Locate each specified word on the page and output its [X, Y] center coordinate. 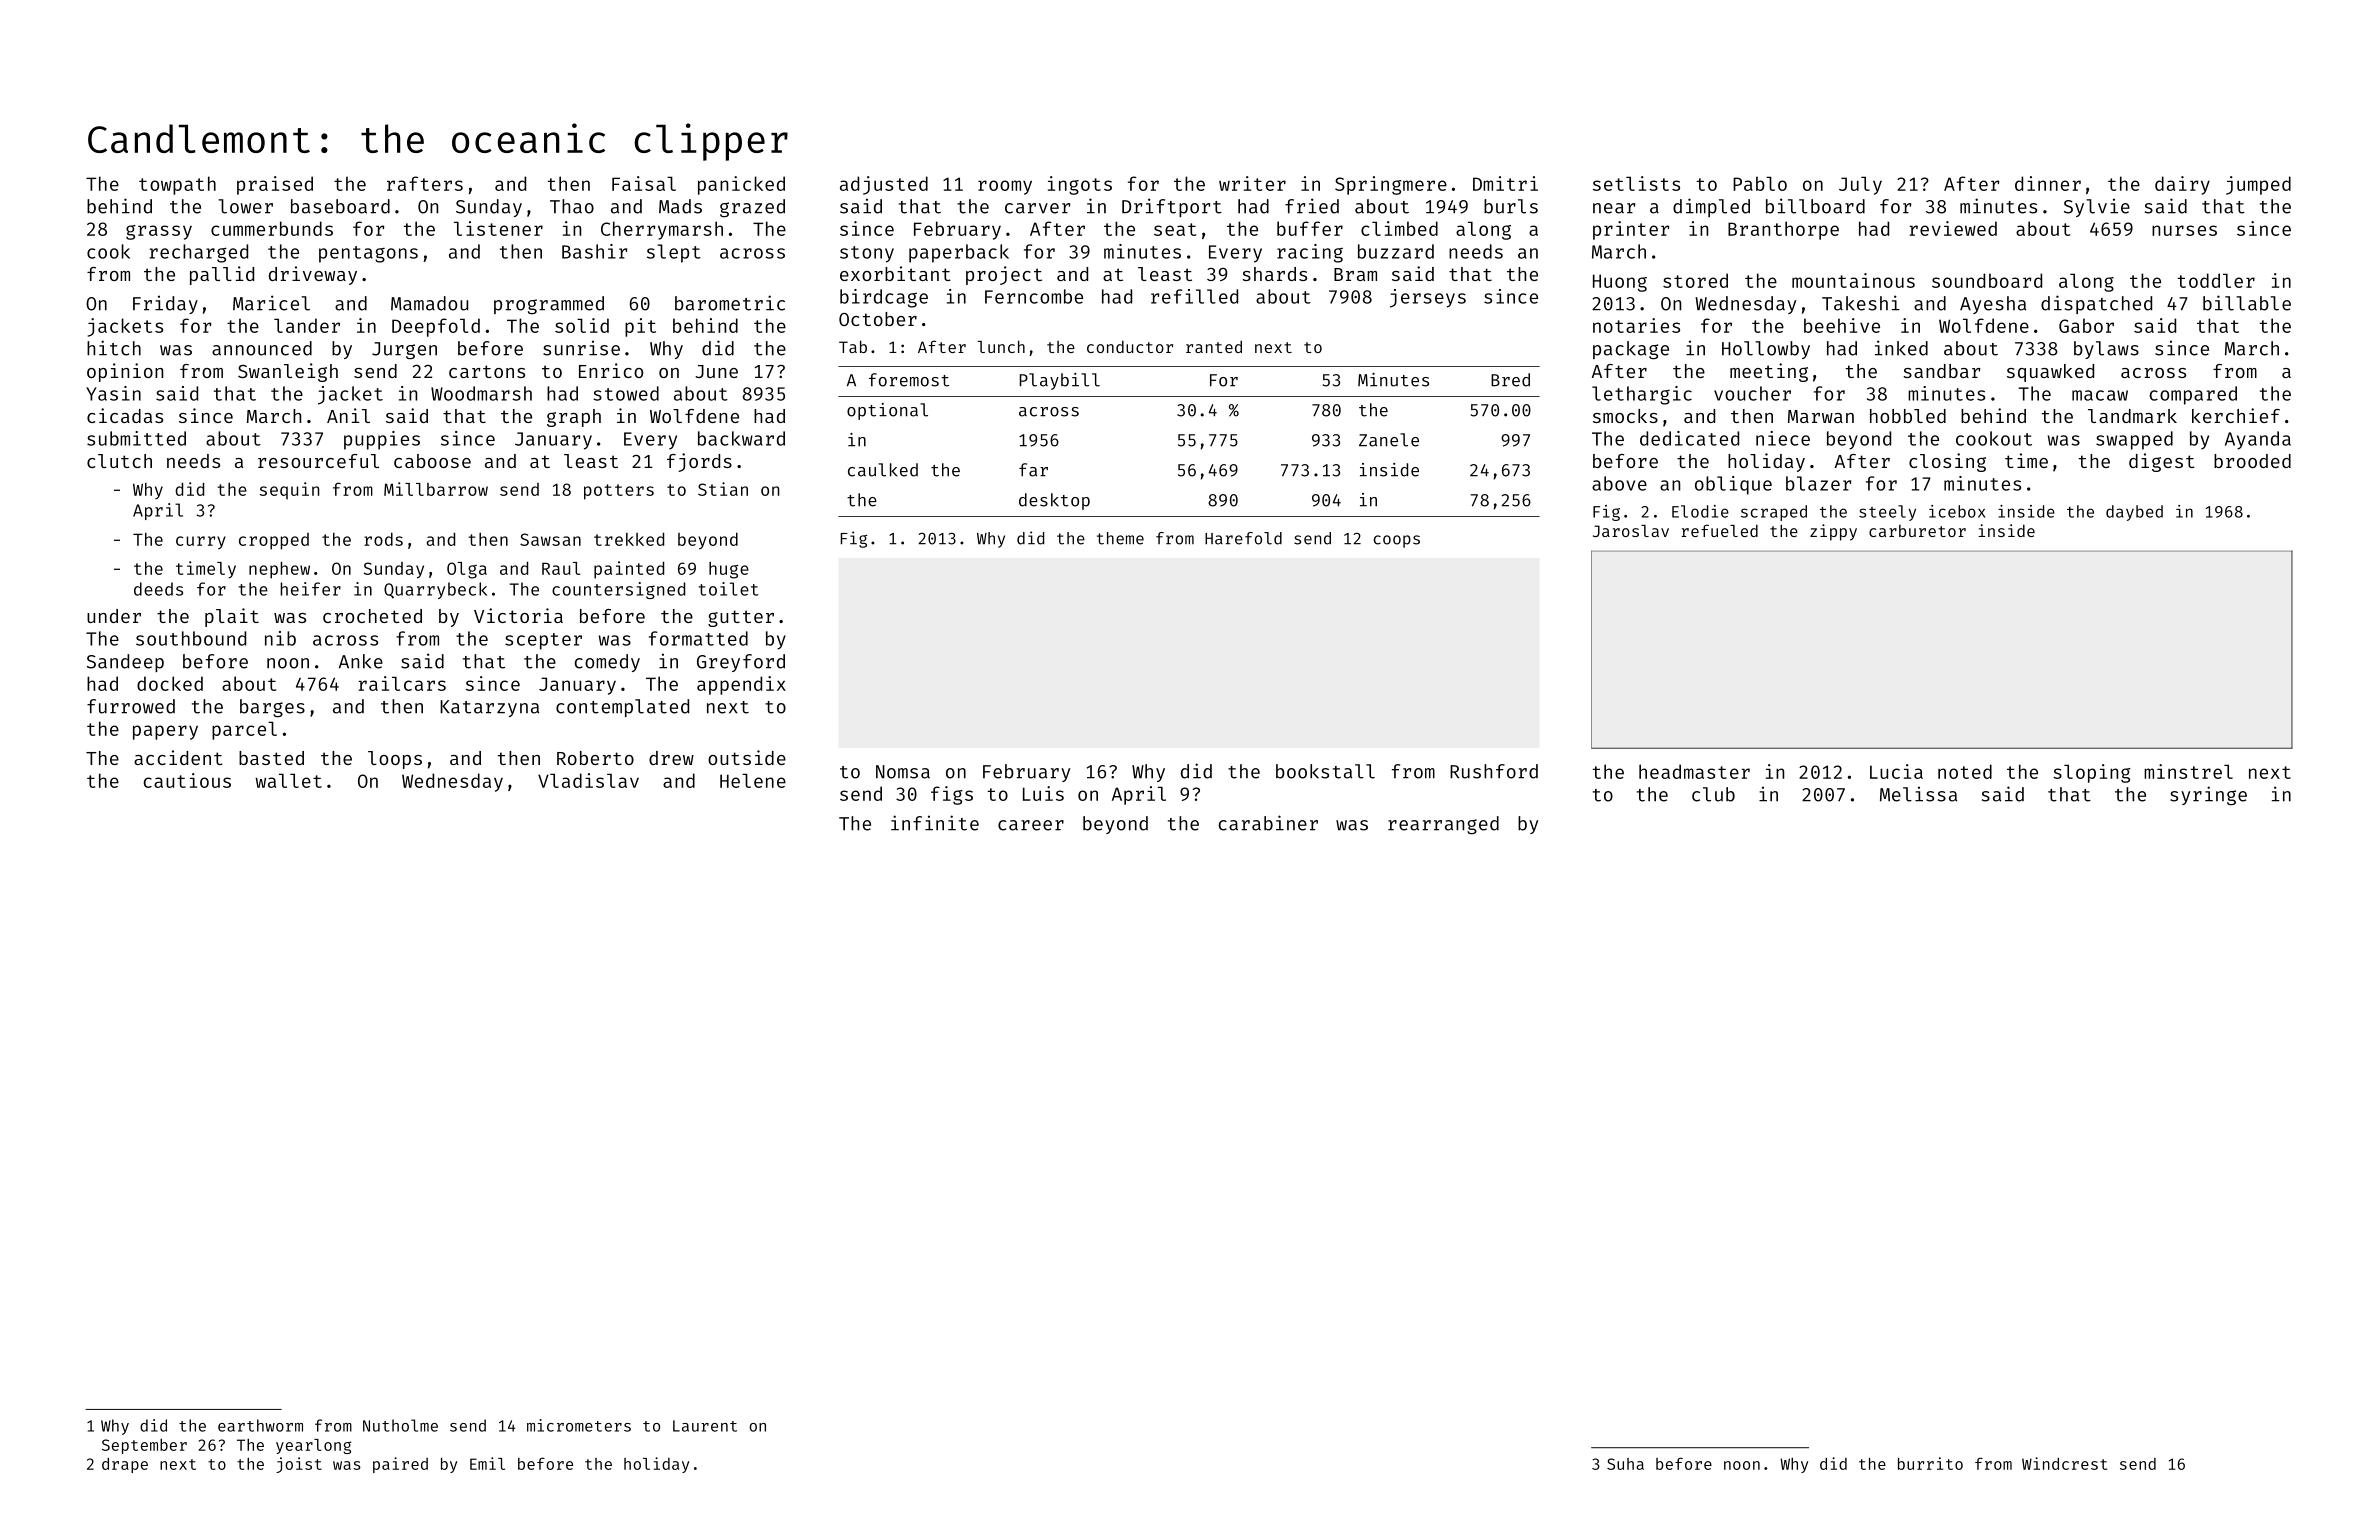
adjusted [884, 185]
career [1031, 825]
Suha [1625, 1464]
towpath [177, 185]
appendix [741, 685]
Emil [487, 1463]
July [1860, 185]
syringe [2208, 796]
